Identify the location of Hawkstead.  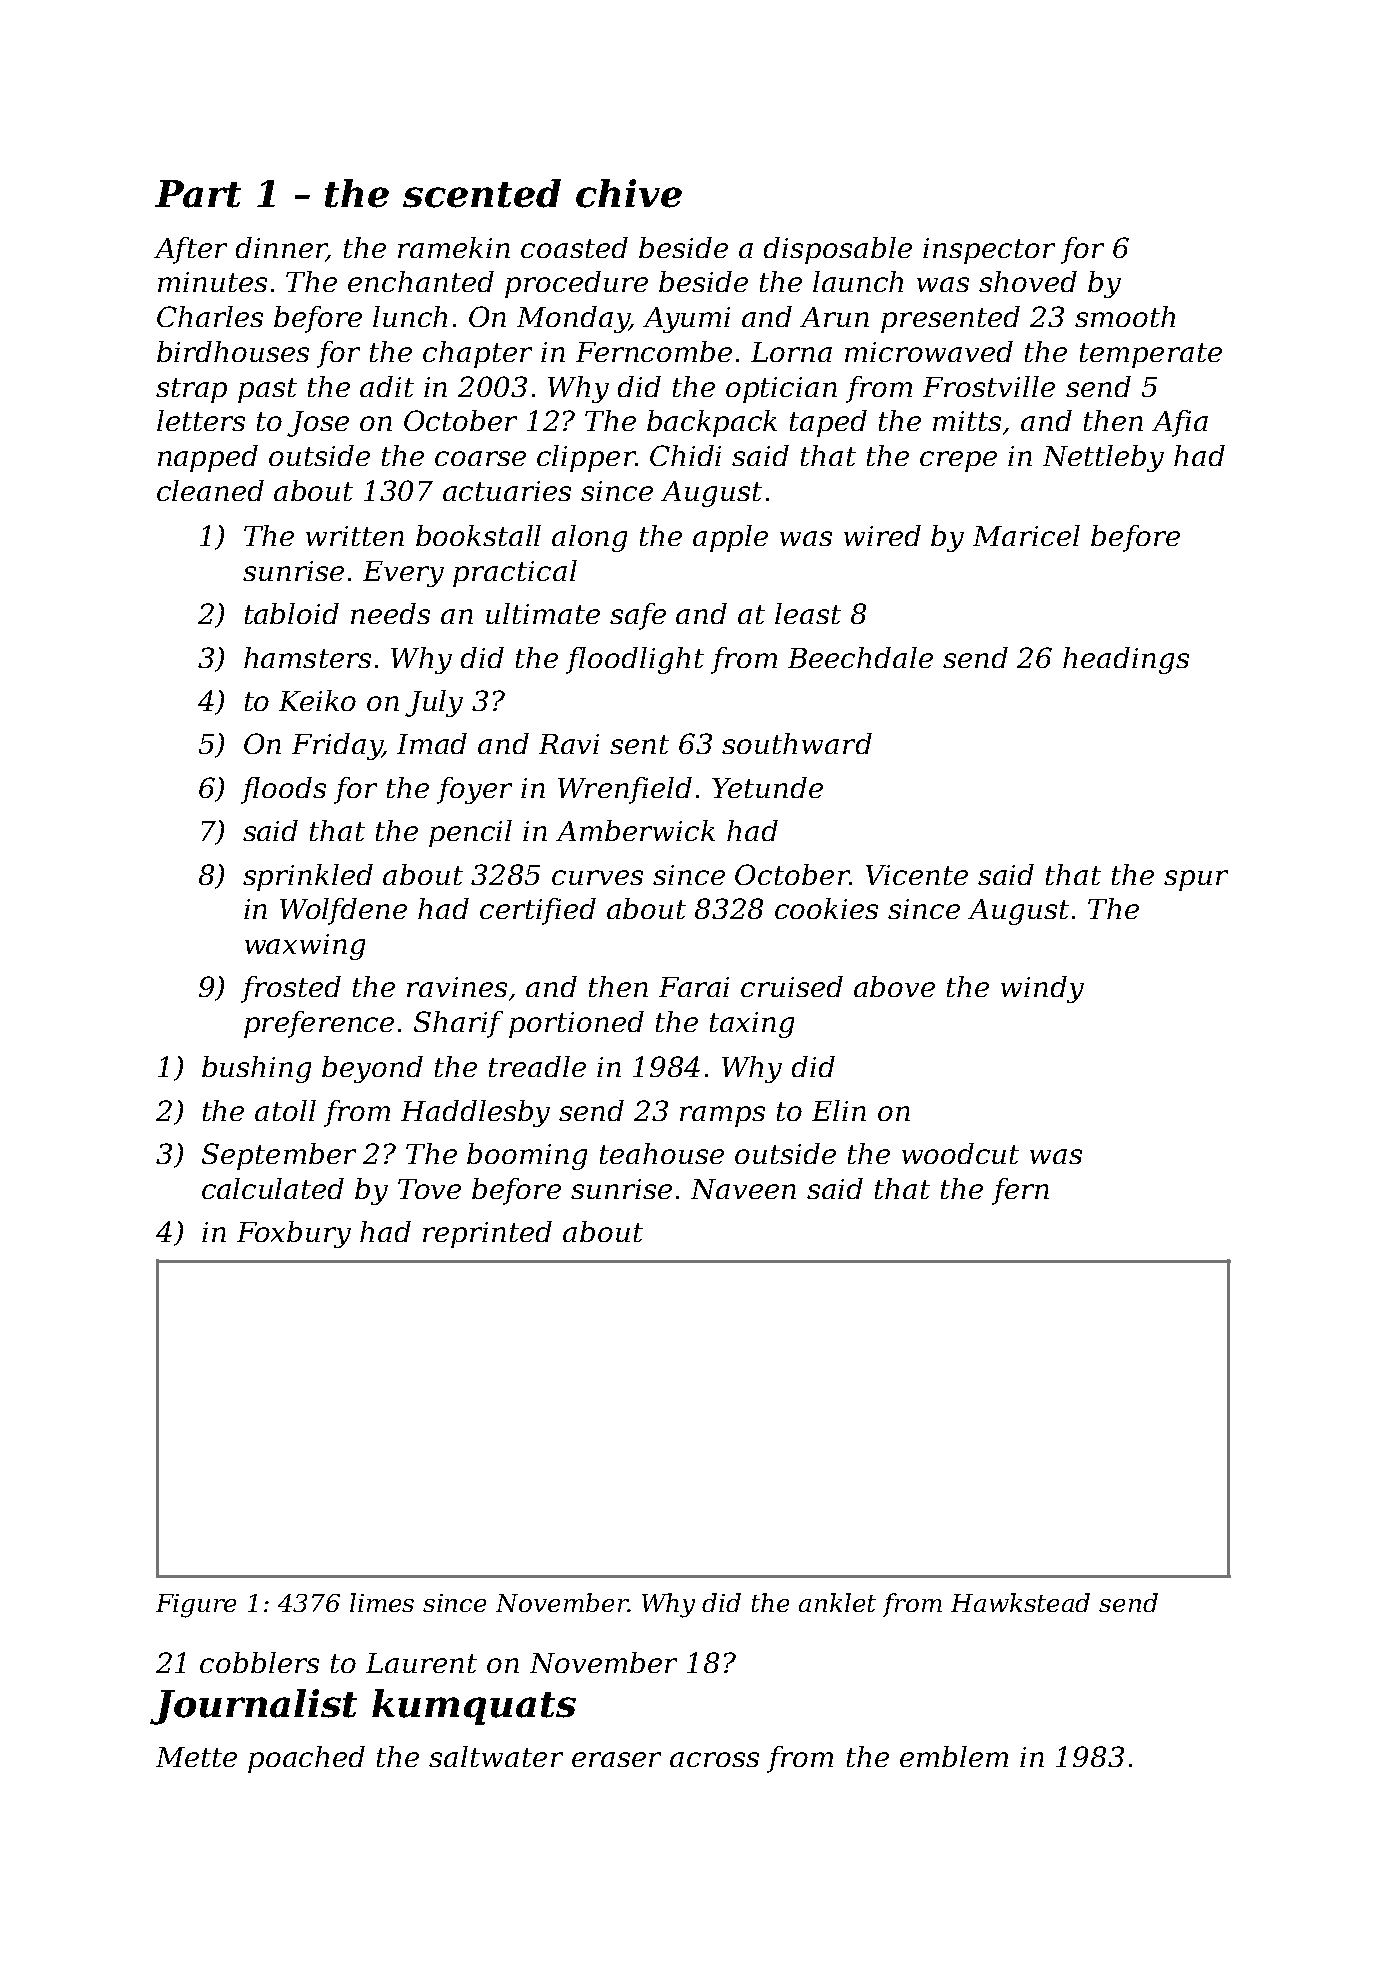
(1020, 1602).
